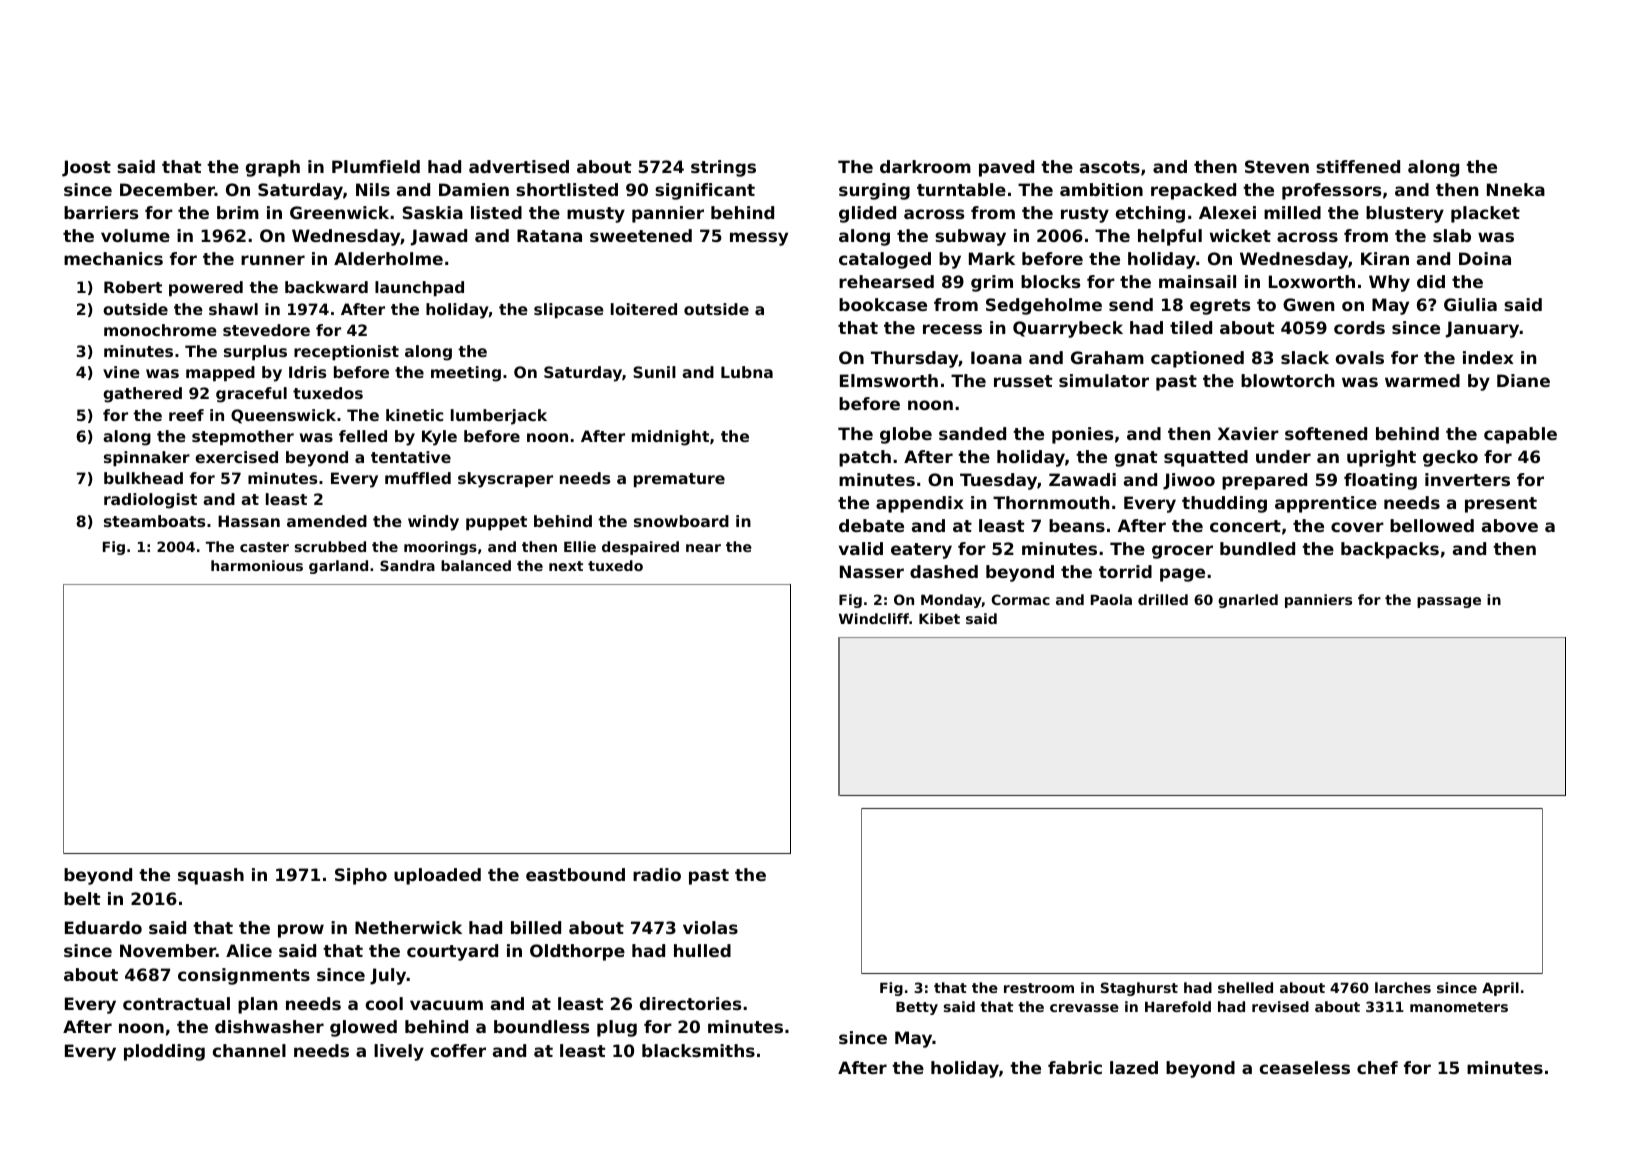 Image resolution: width=1629 pixels, height=1152 pixels. Describe the element at coordinates (1248, 601) in the page. I see `gnarled` at that location.
